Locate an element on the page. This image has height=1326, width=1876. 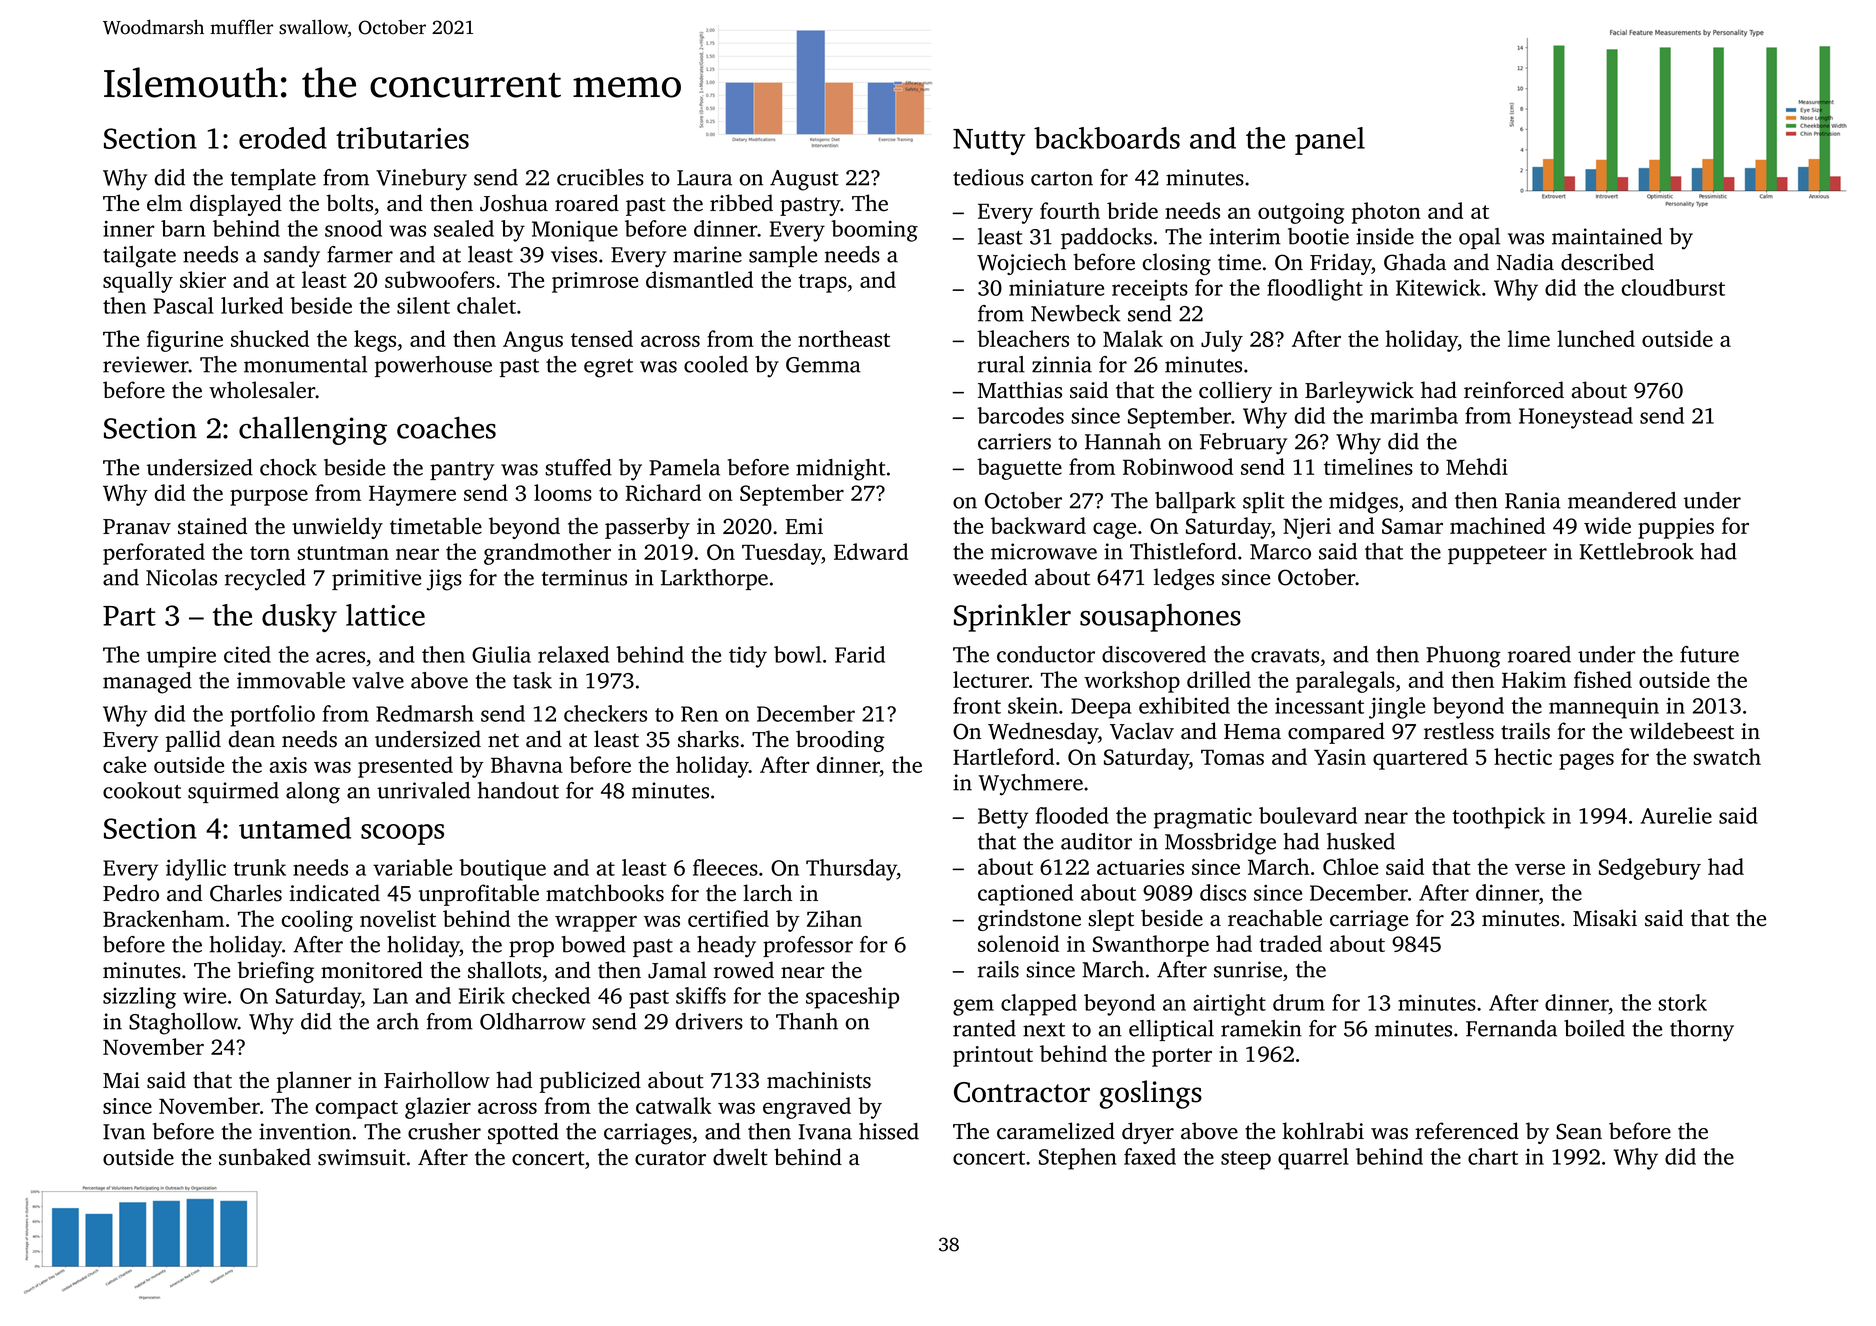
Kettlebrook is located at coordinates (1637, 551).
